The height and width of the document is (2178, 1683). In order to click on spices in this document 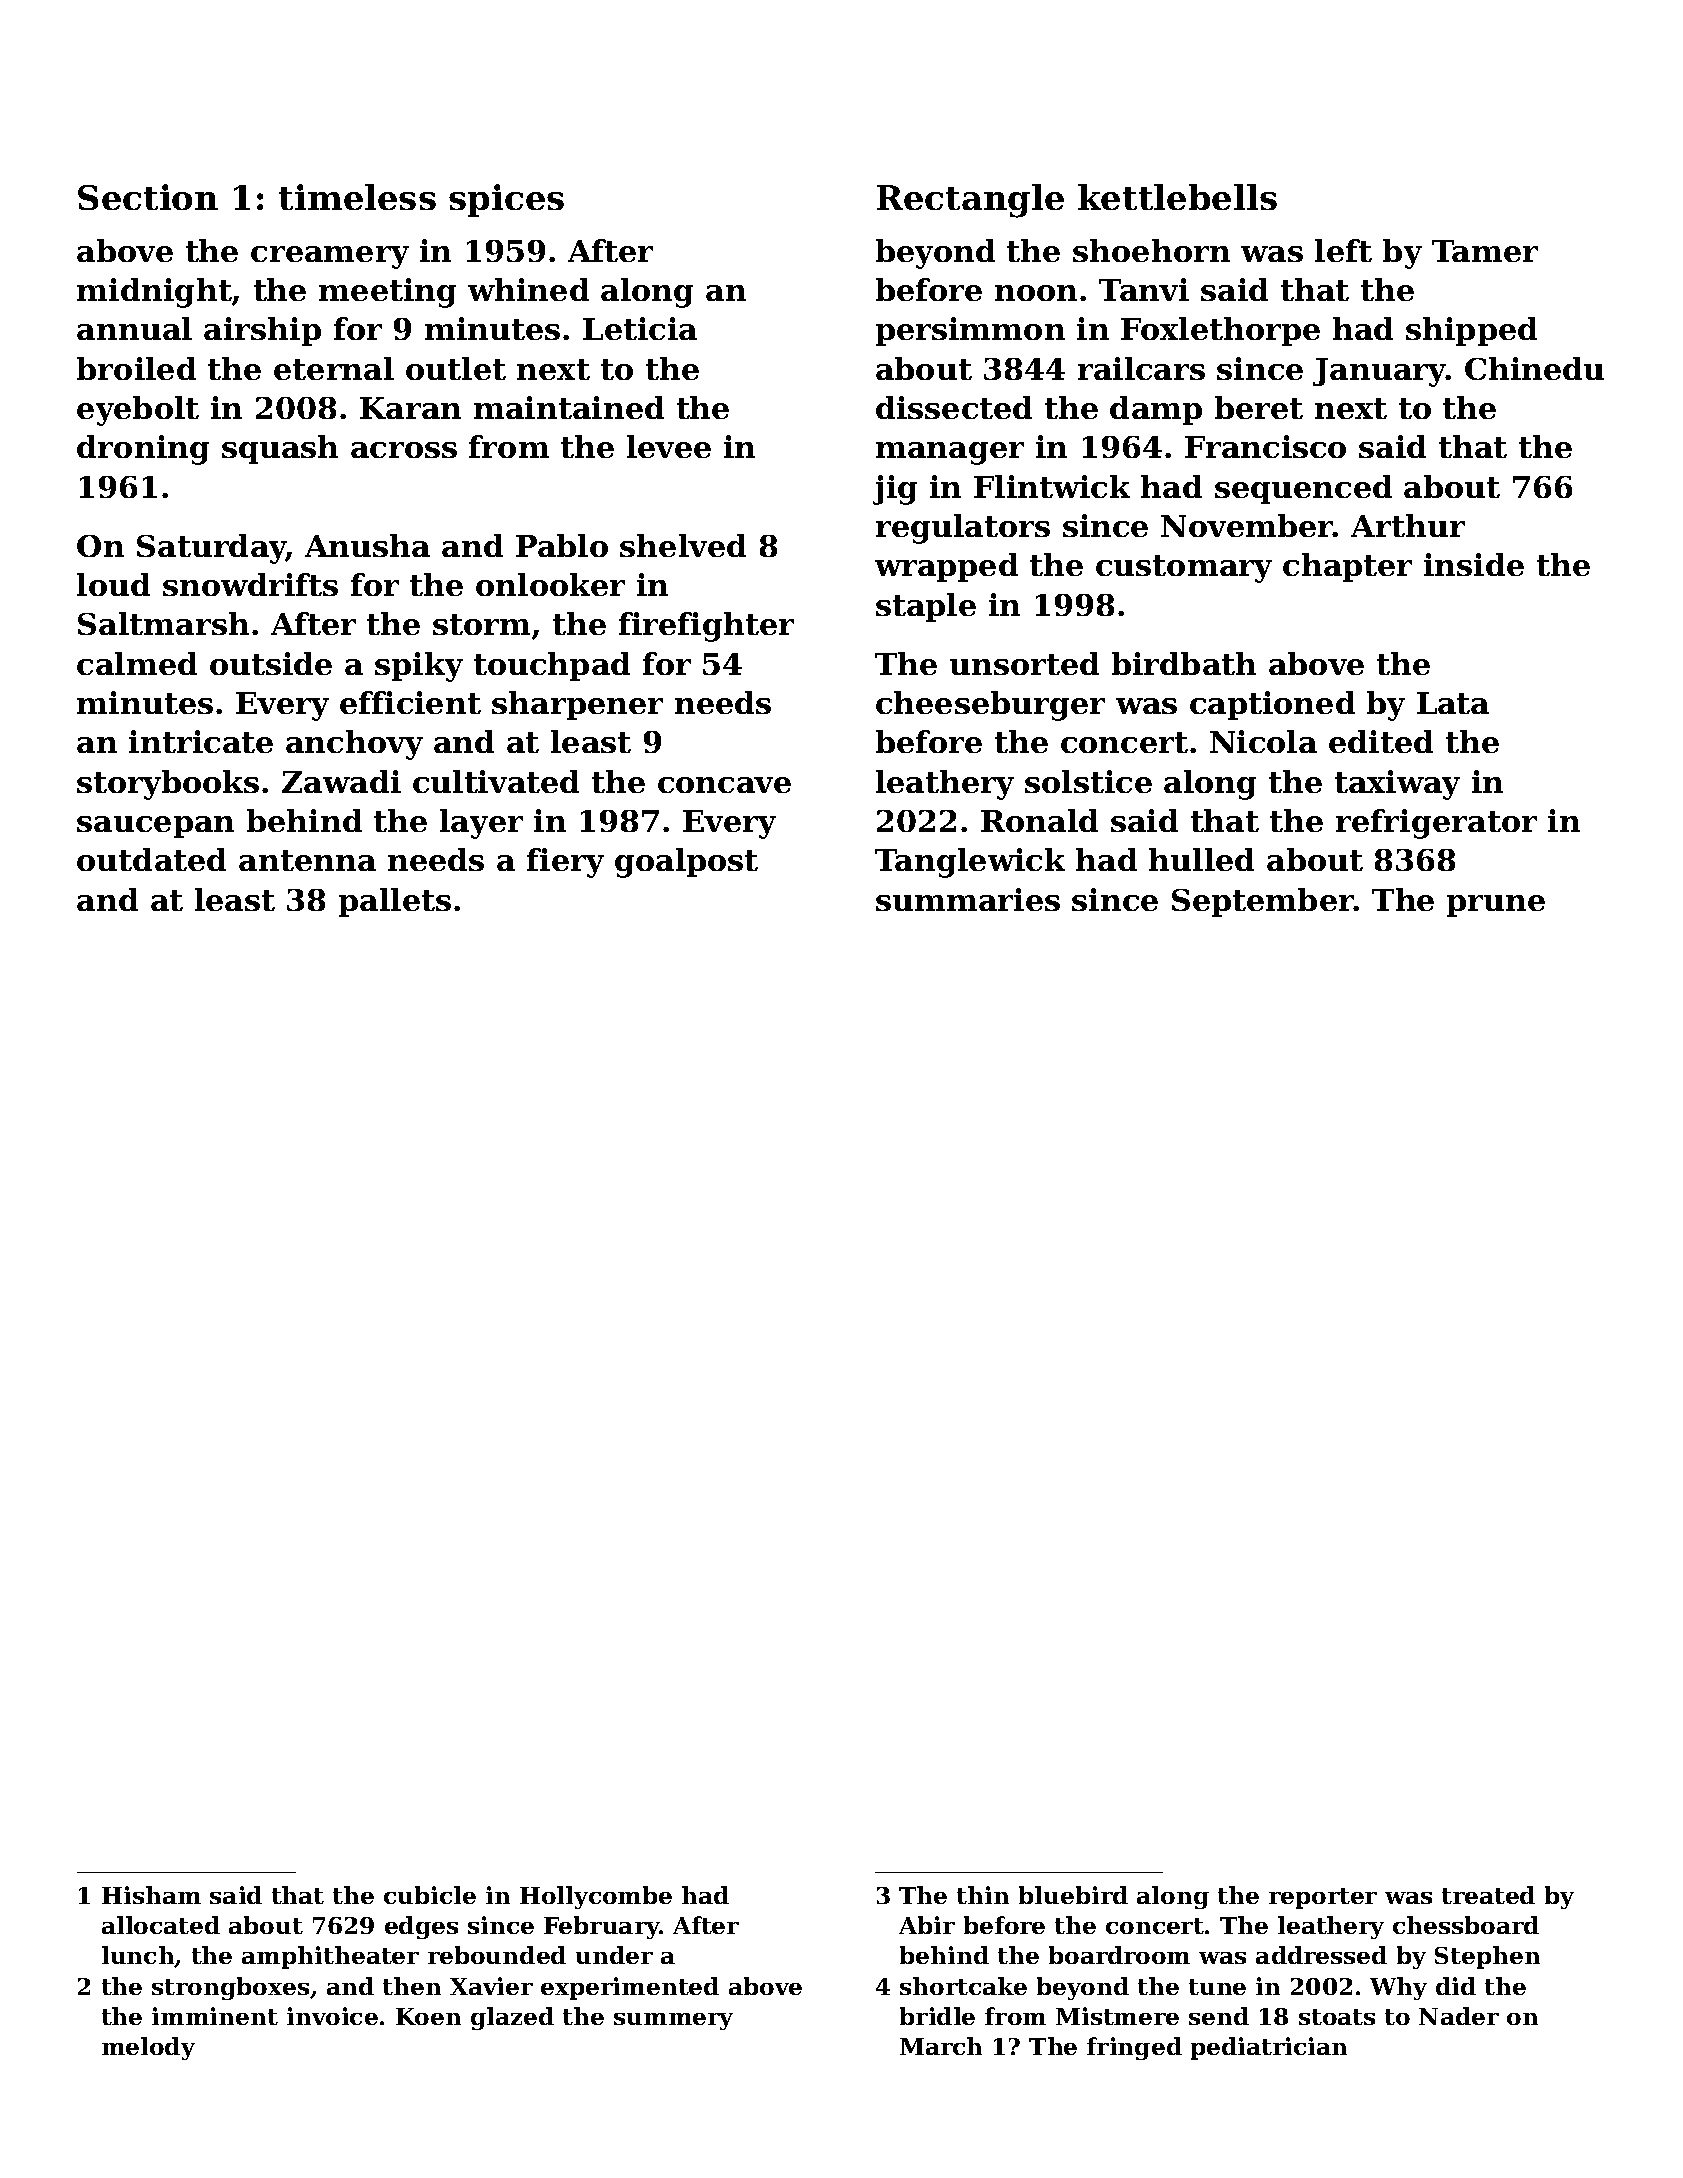, I will do `click(506, 200)`.
